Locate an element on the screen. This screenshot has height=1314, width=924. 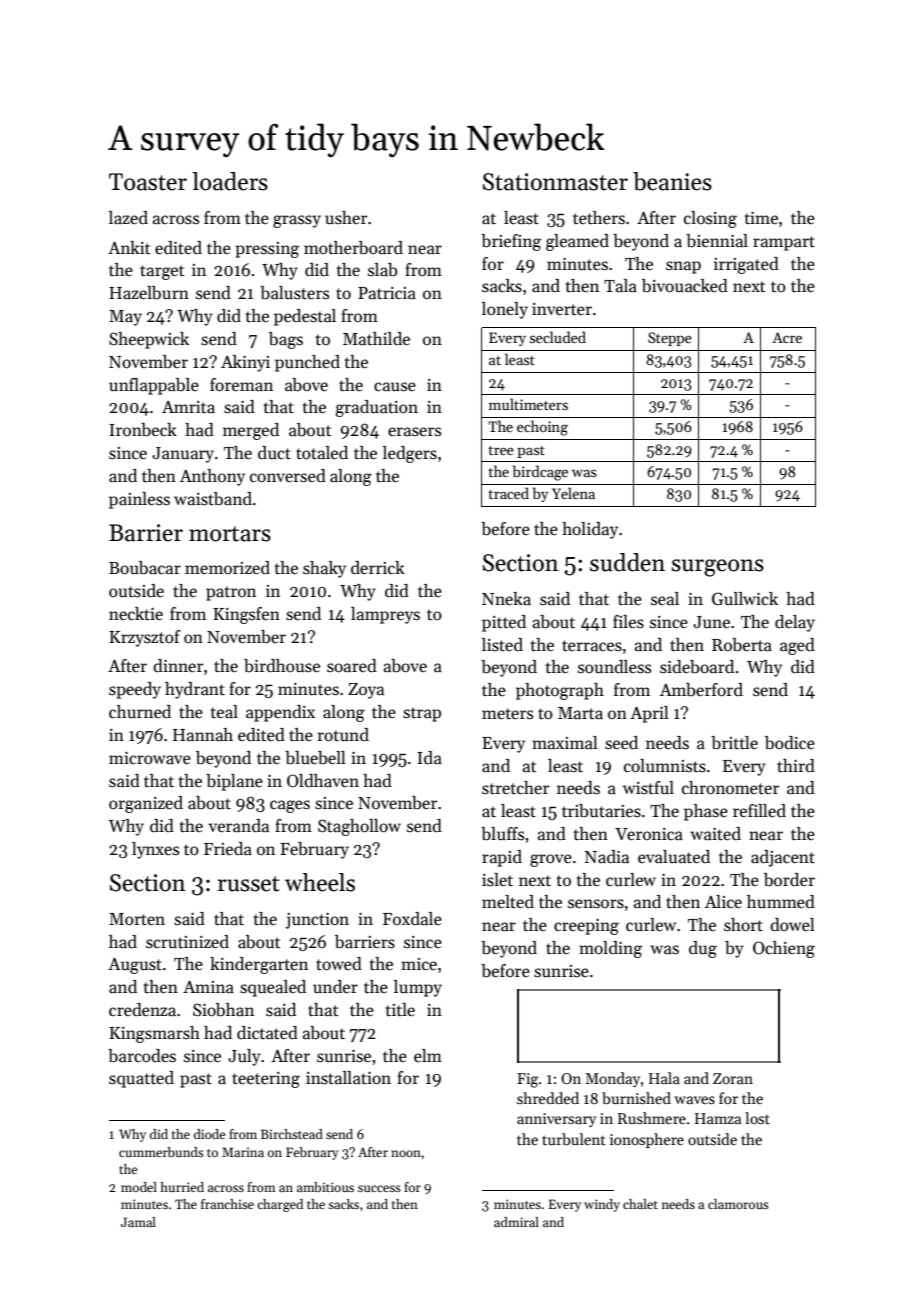
russet is located at coordinates (249, 884).
